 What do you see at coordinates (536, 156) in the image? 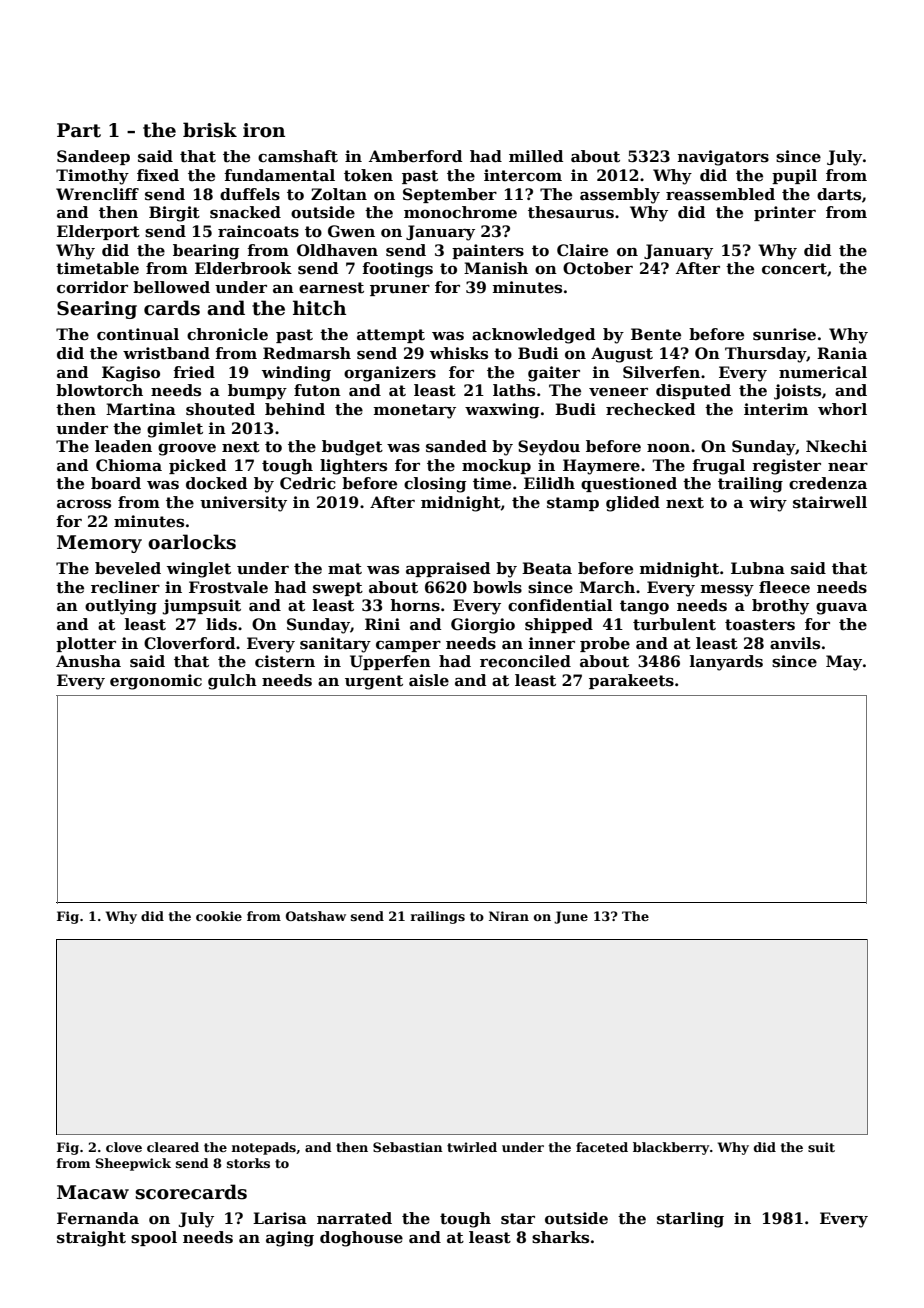
I see `milled` at bounding box center [536, 156].
